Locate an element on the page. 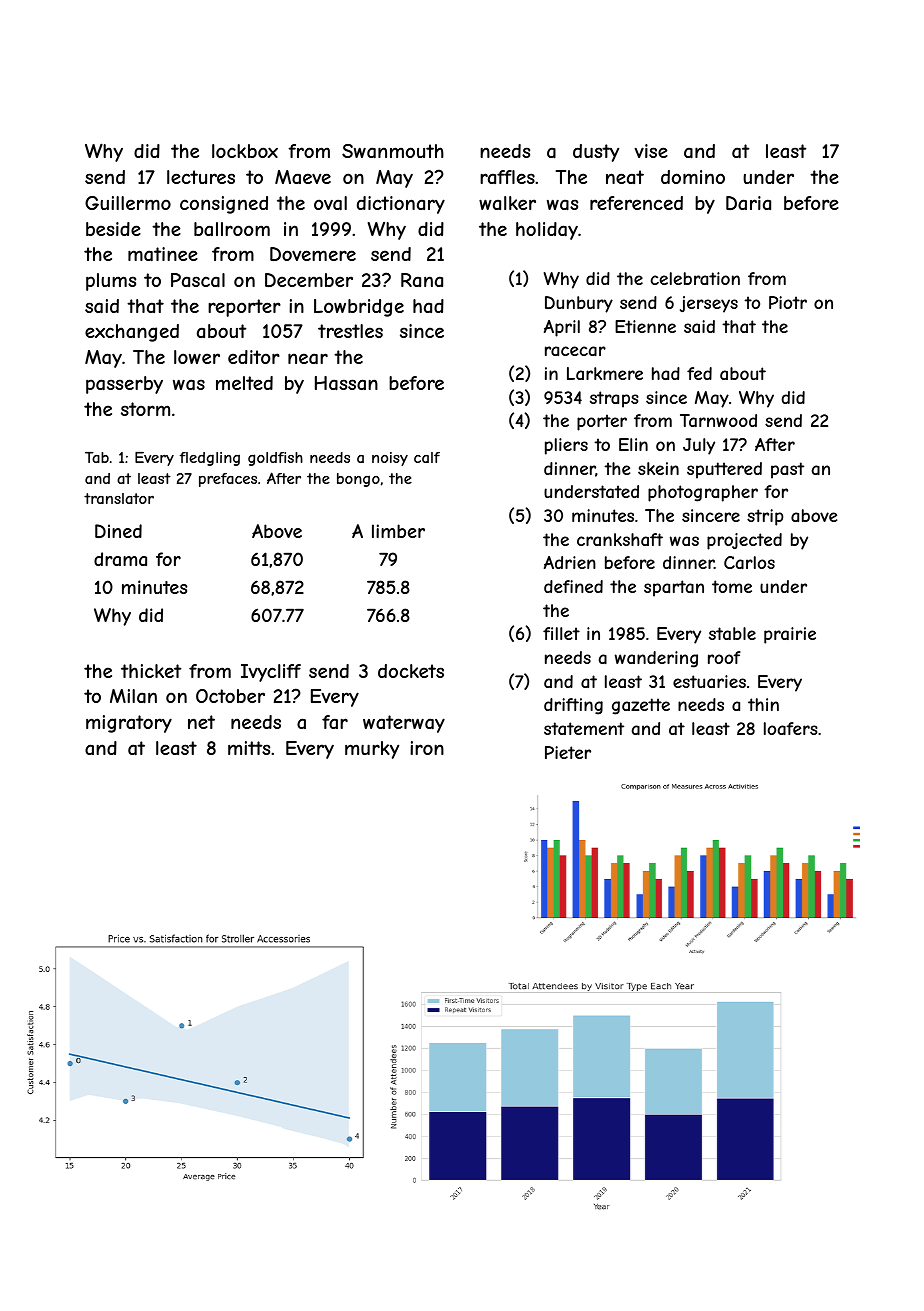 The width and height of the image is (924, 1311). Milan is located at coordinates (133, 696).
